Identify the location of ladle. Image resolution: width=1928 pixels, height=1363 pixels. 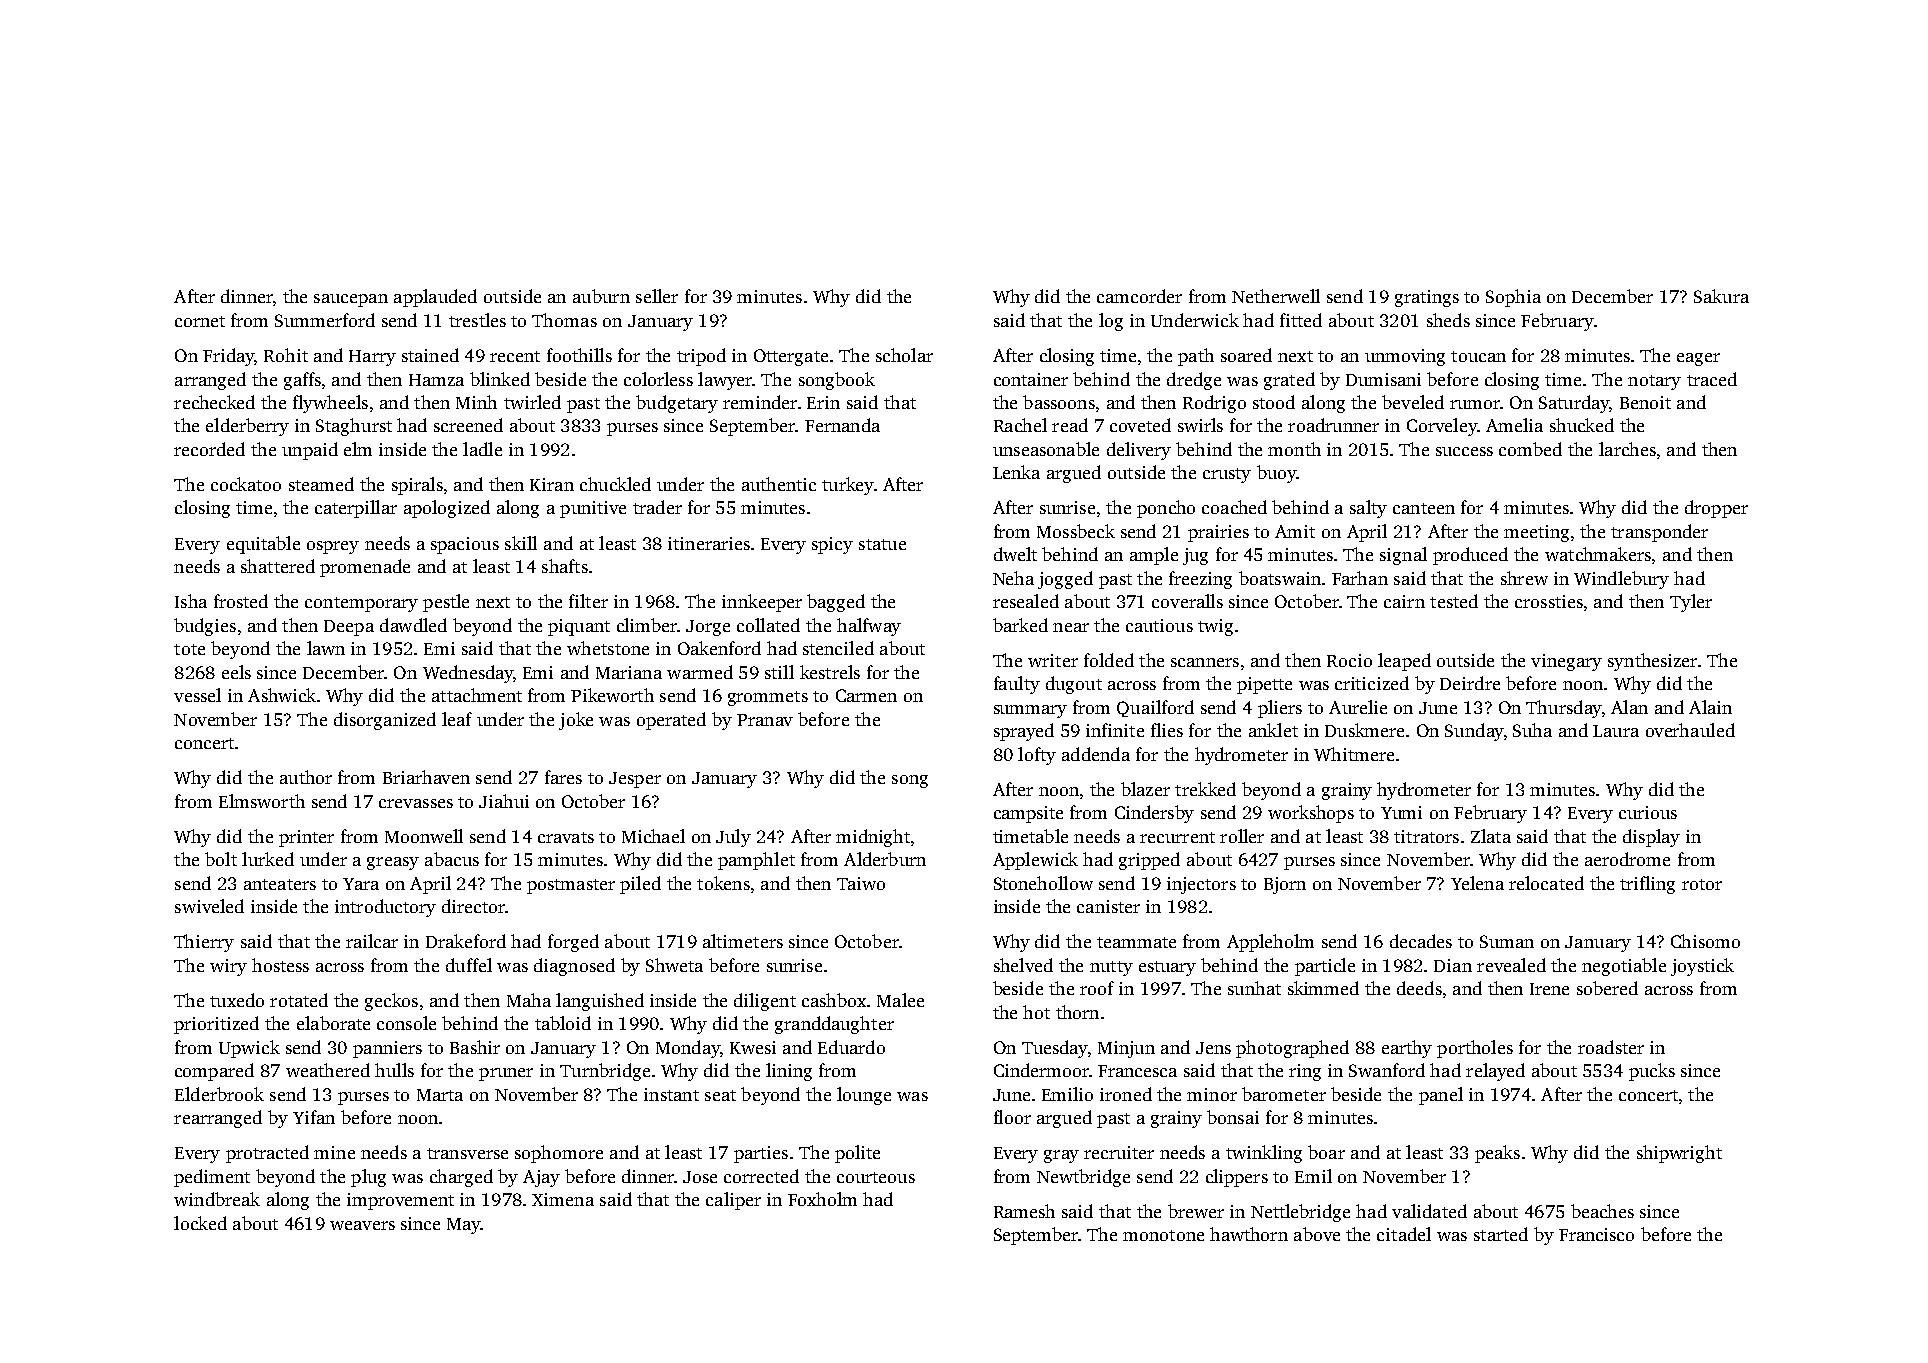
(482, 449).
